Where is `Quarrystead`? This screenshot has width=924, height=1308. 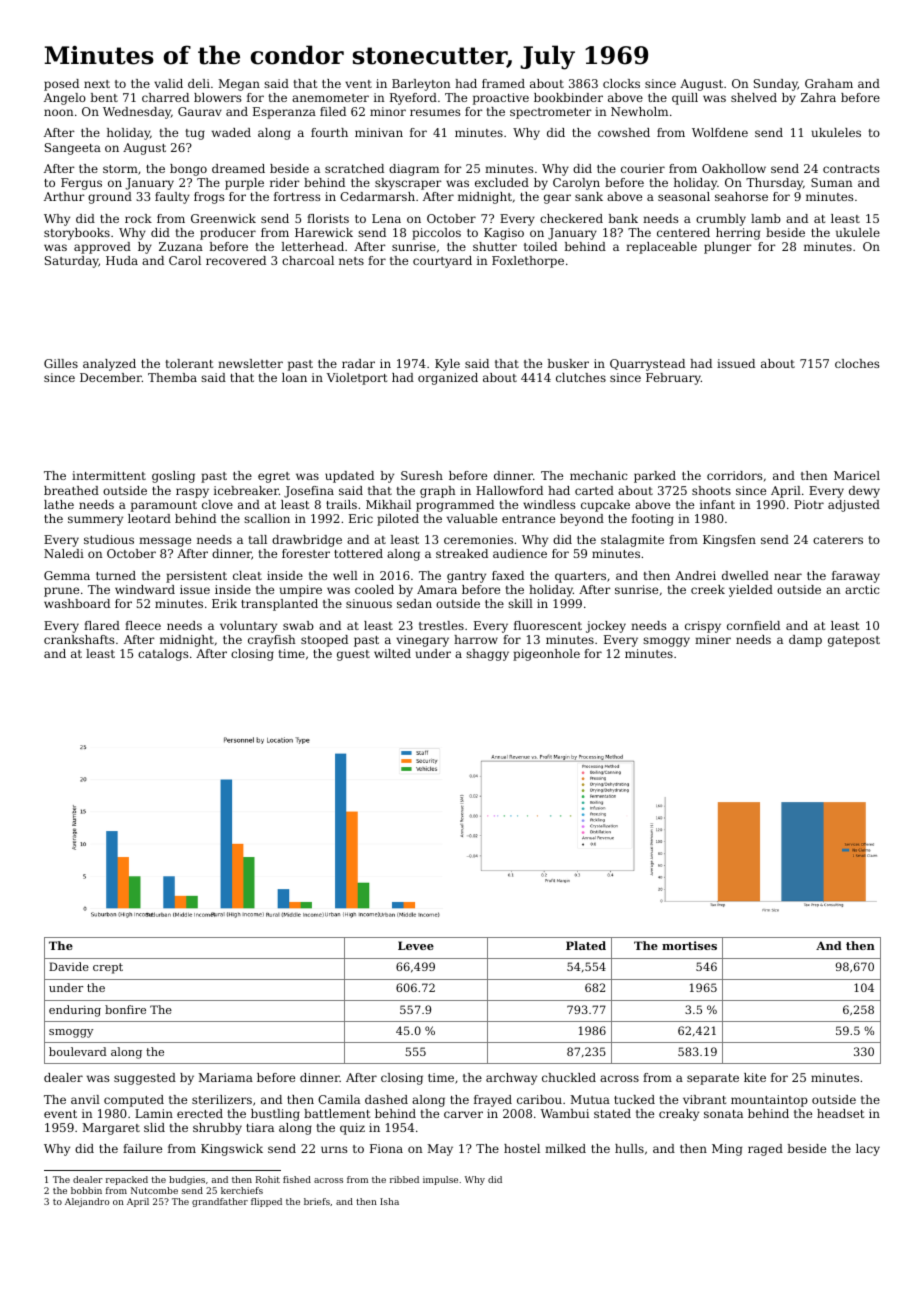
Quarrystead is located at coordinates (647, 365).
